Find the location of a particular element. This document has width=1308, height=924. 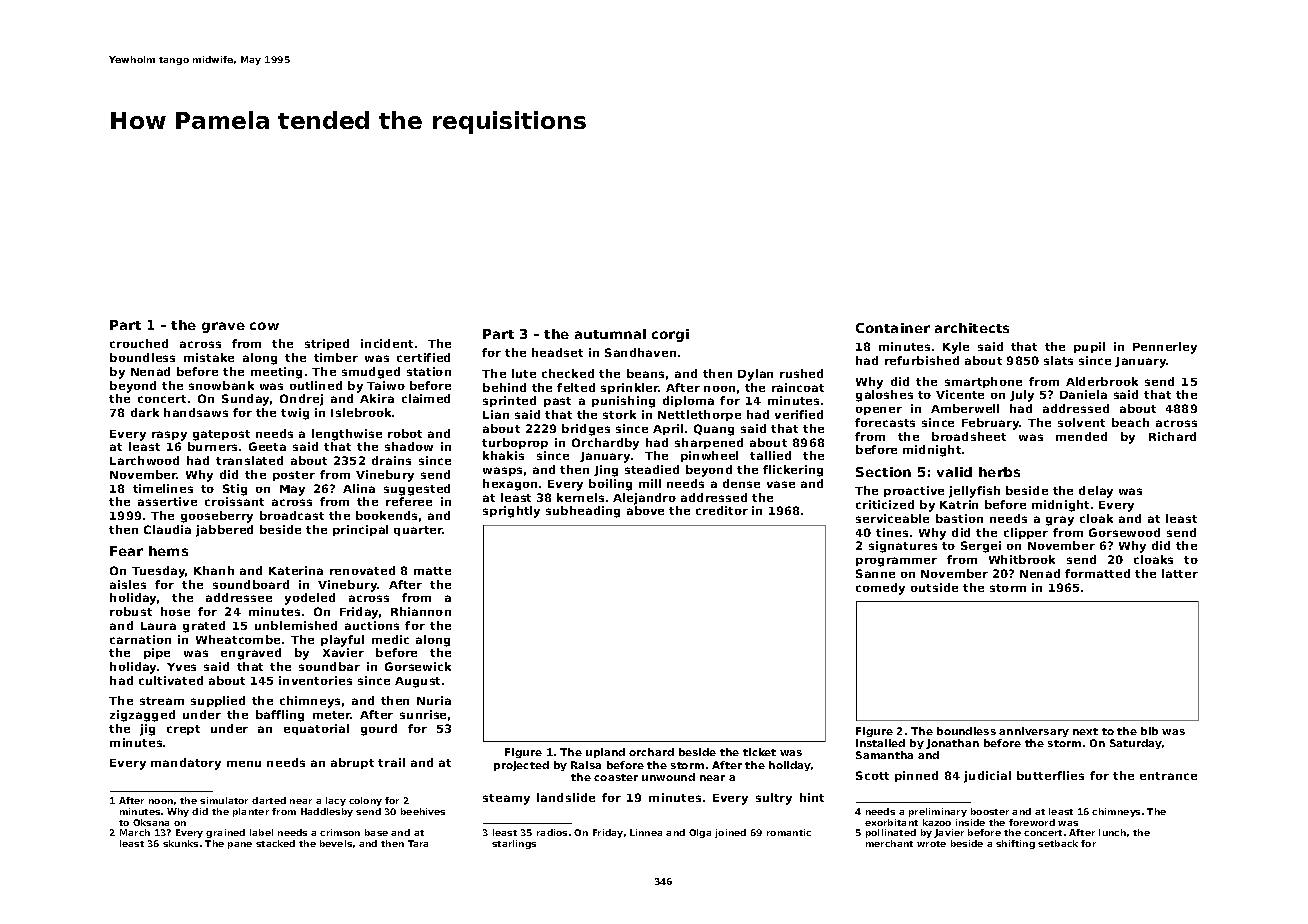

autumnal is located at coordinates (610, 334).
